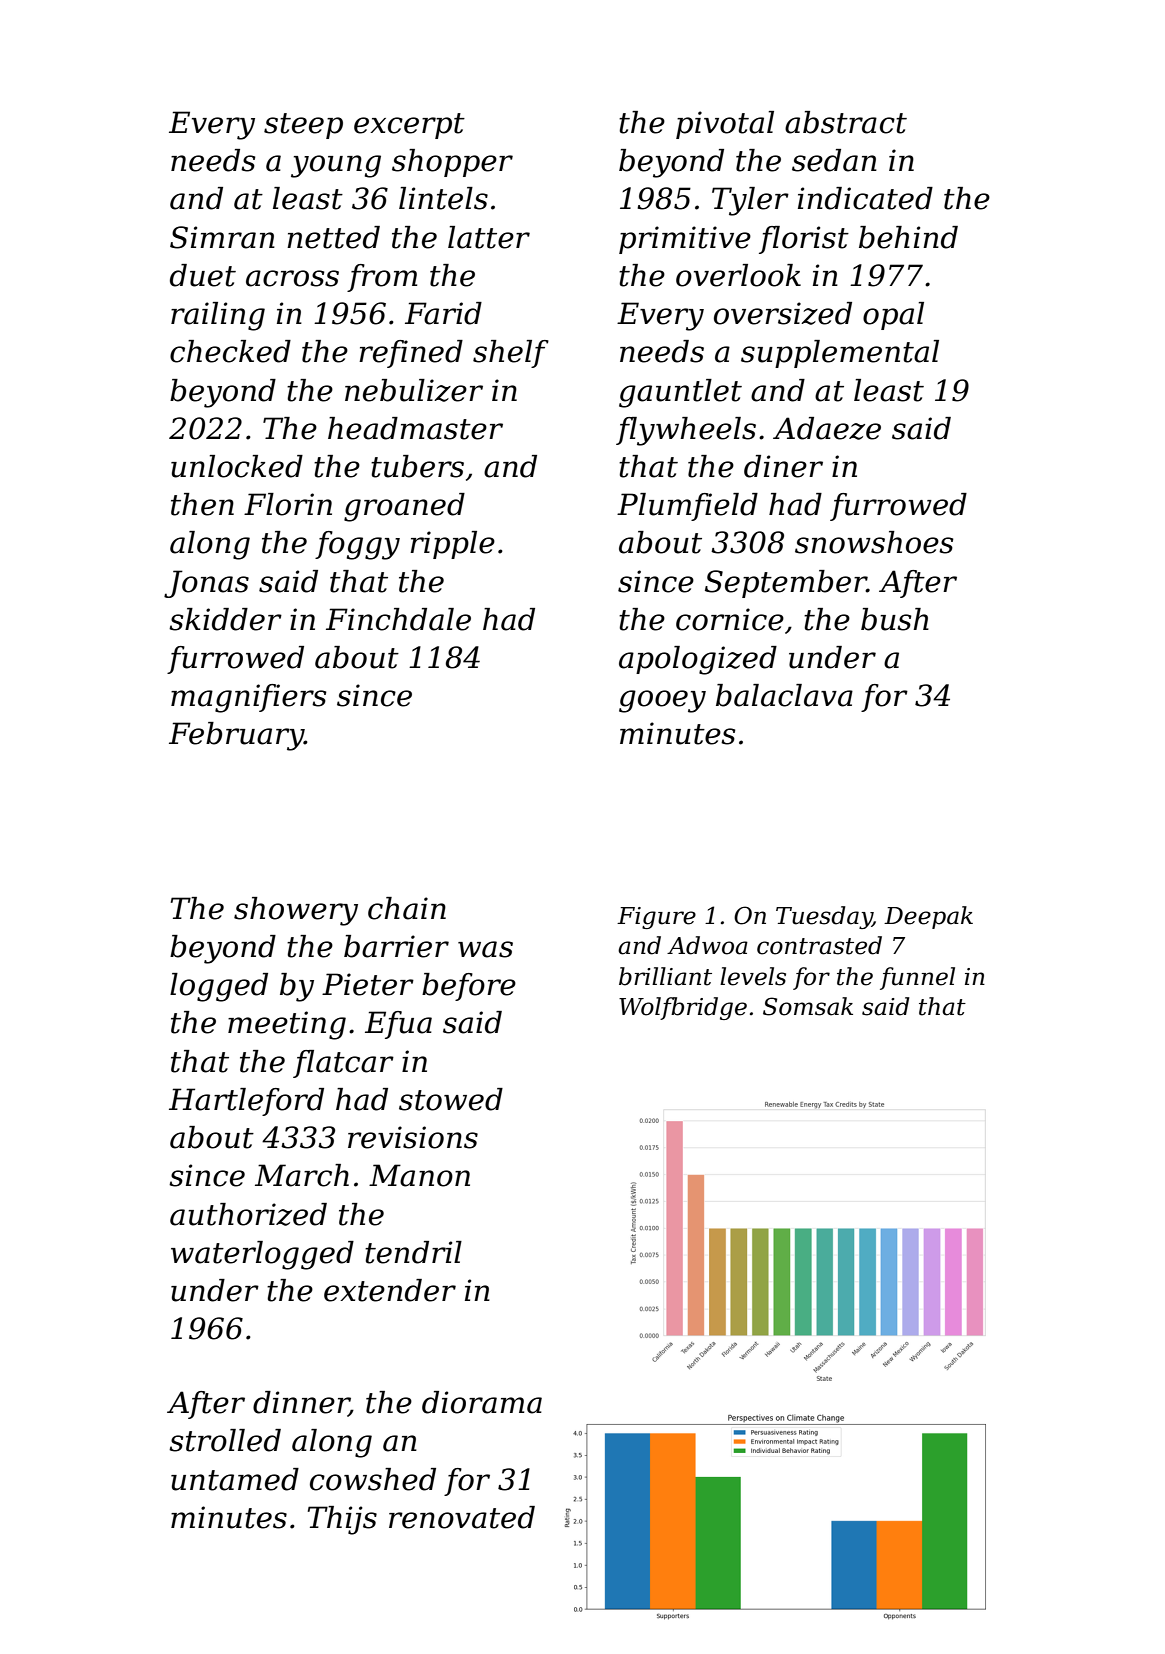 This screenshot has width=1165, height=1654. I want to click on stowed, so click(451, 1099).
